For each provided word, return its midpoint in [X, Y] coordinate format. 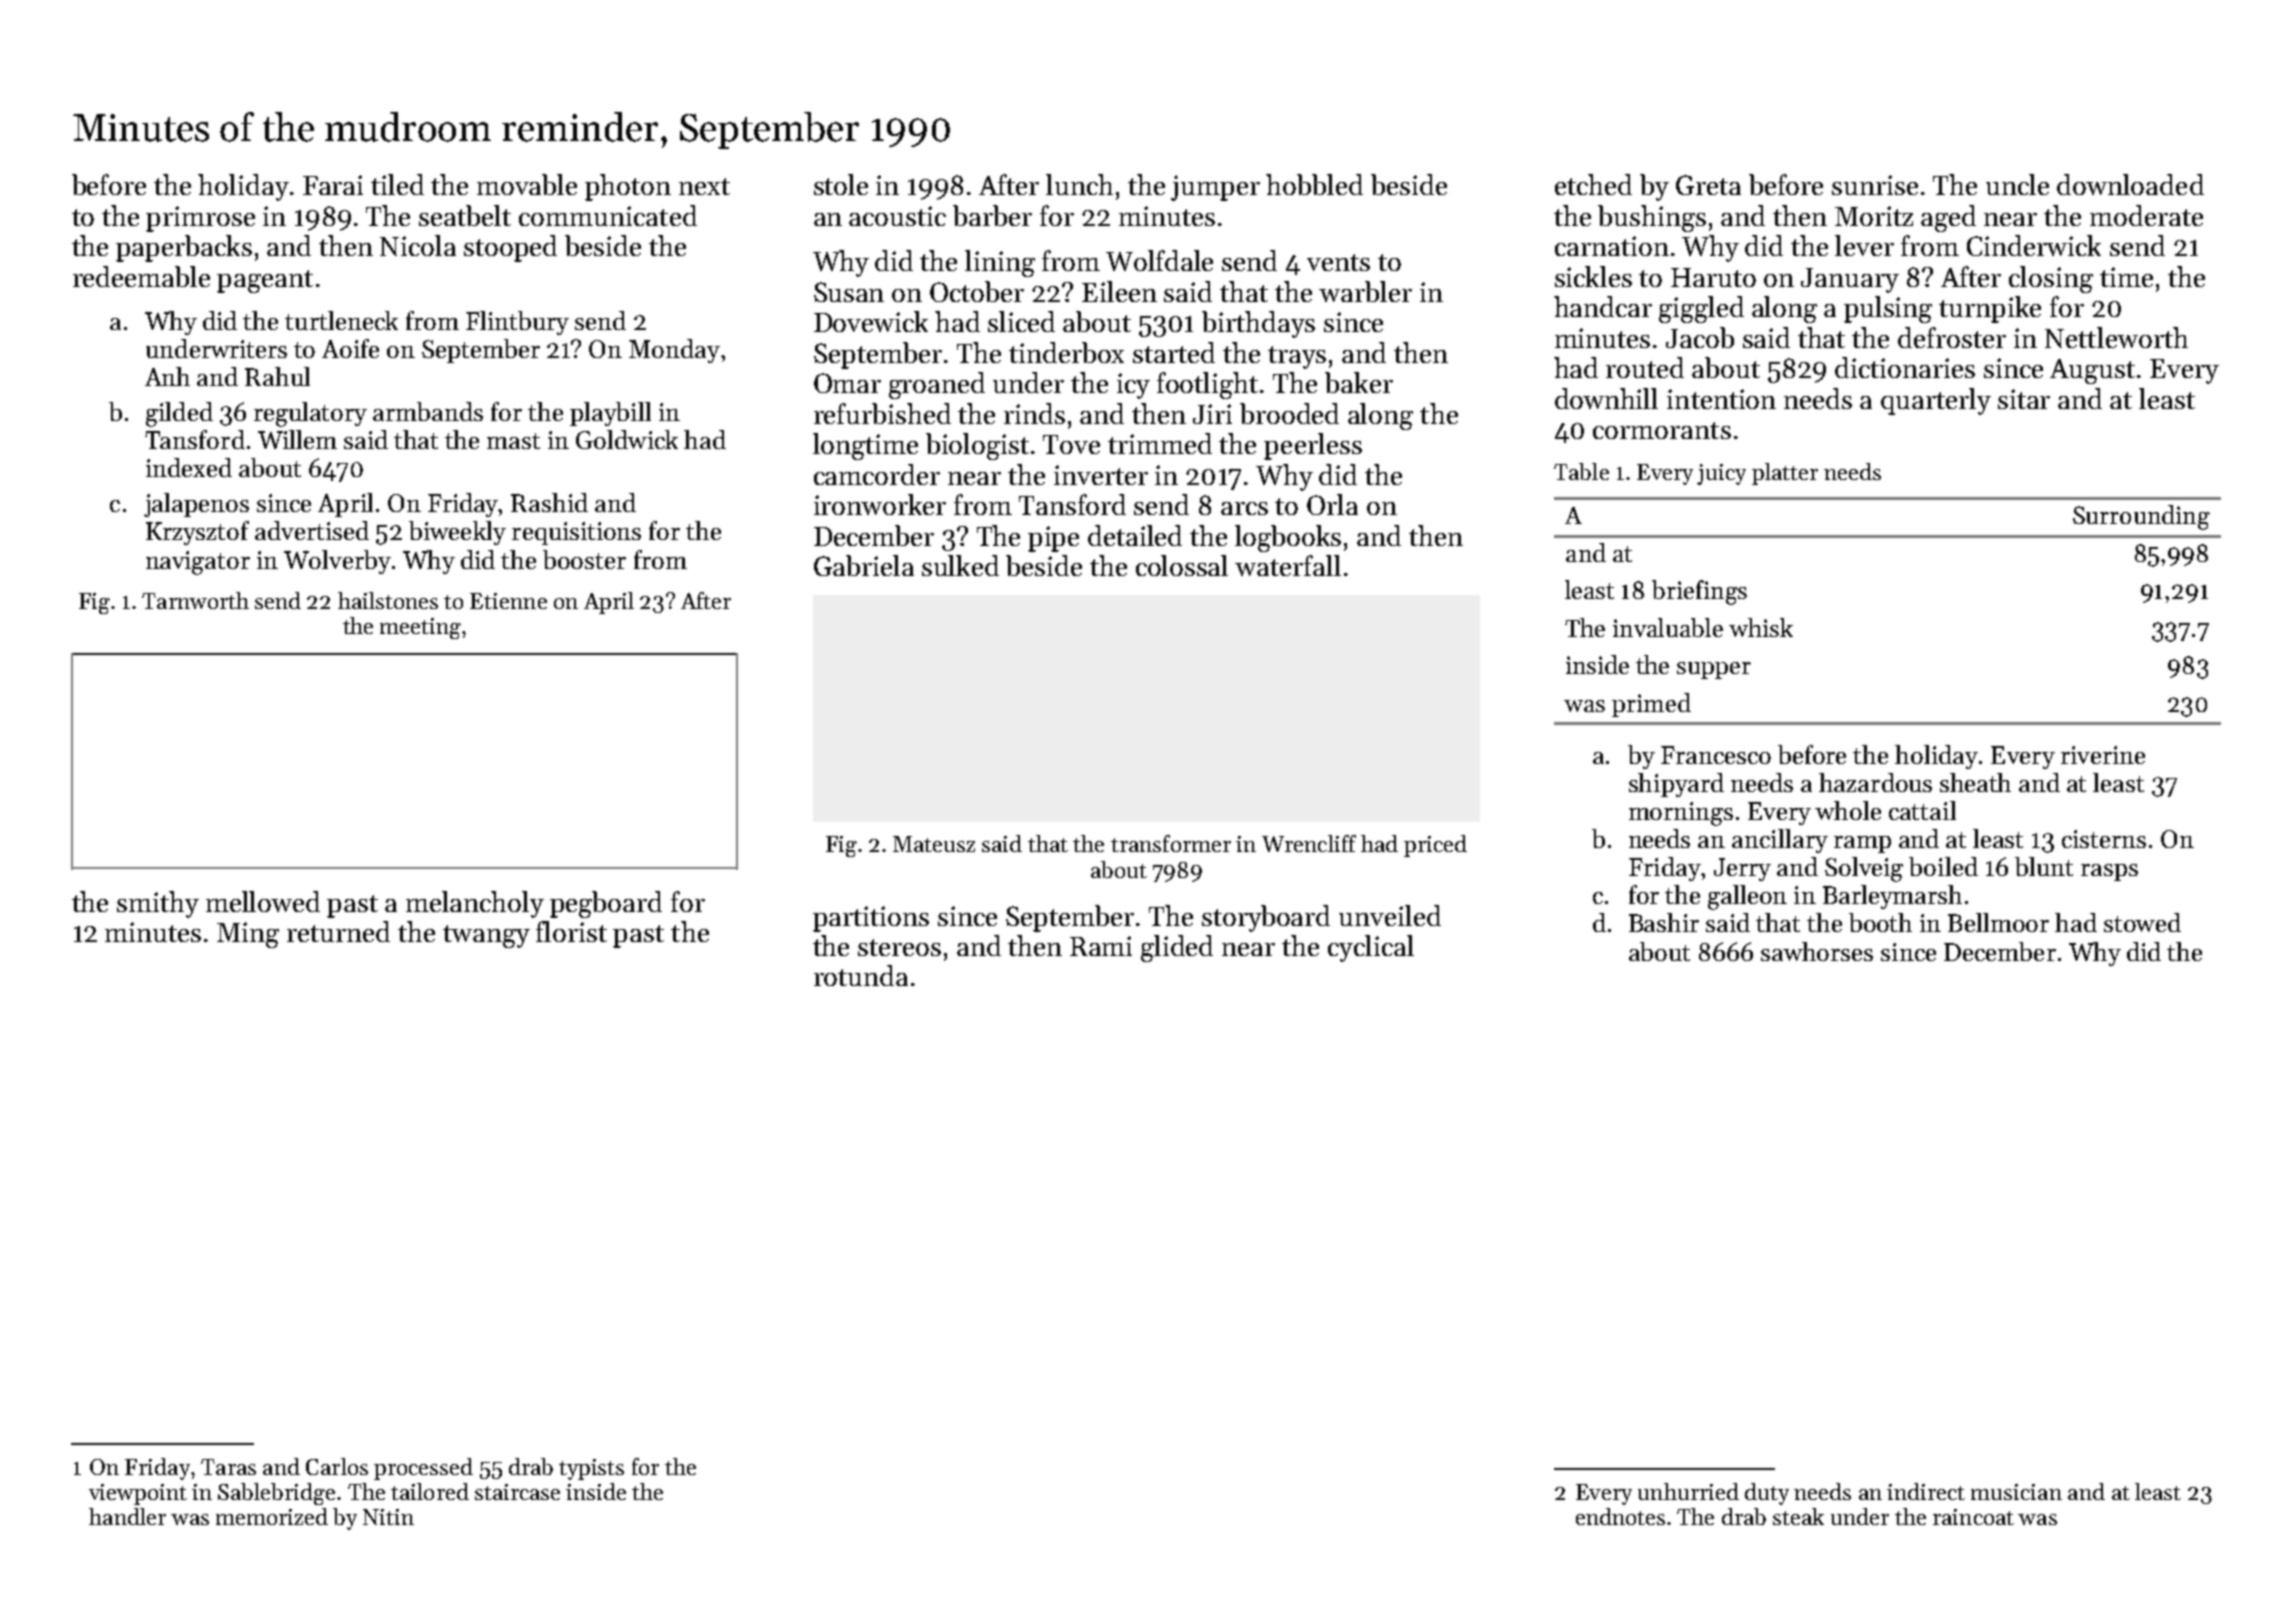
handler [127, 1516]
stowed [2142, 922]
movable [527, 184]
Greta [1708, 185]
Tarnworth [195, 600]
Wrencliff [1309, 843]
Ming [248, 935]
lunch [1079, 184]
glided [1177, 948]
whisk [1761, 627]
